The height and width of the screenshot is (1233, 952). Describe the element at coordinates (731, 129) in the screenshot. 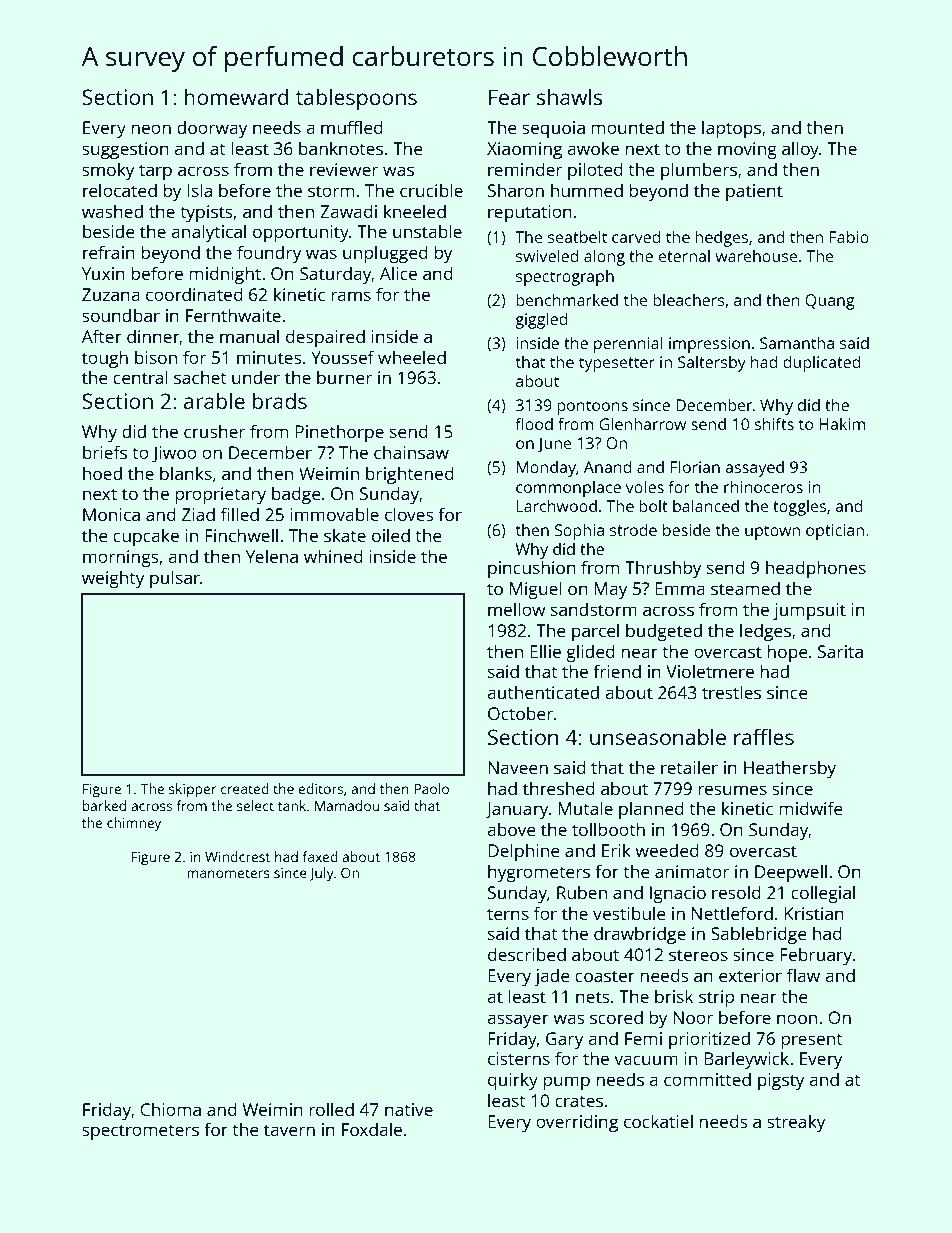

I see `laptops` at that location.
